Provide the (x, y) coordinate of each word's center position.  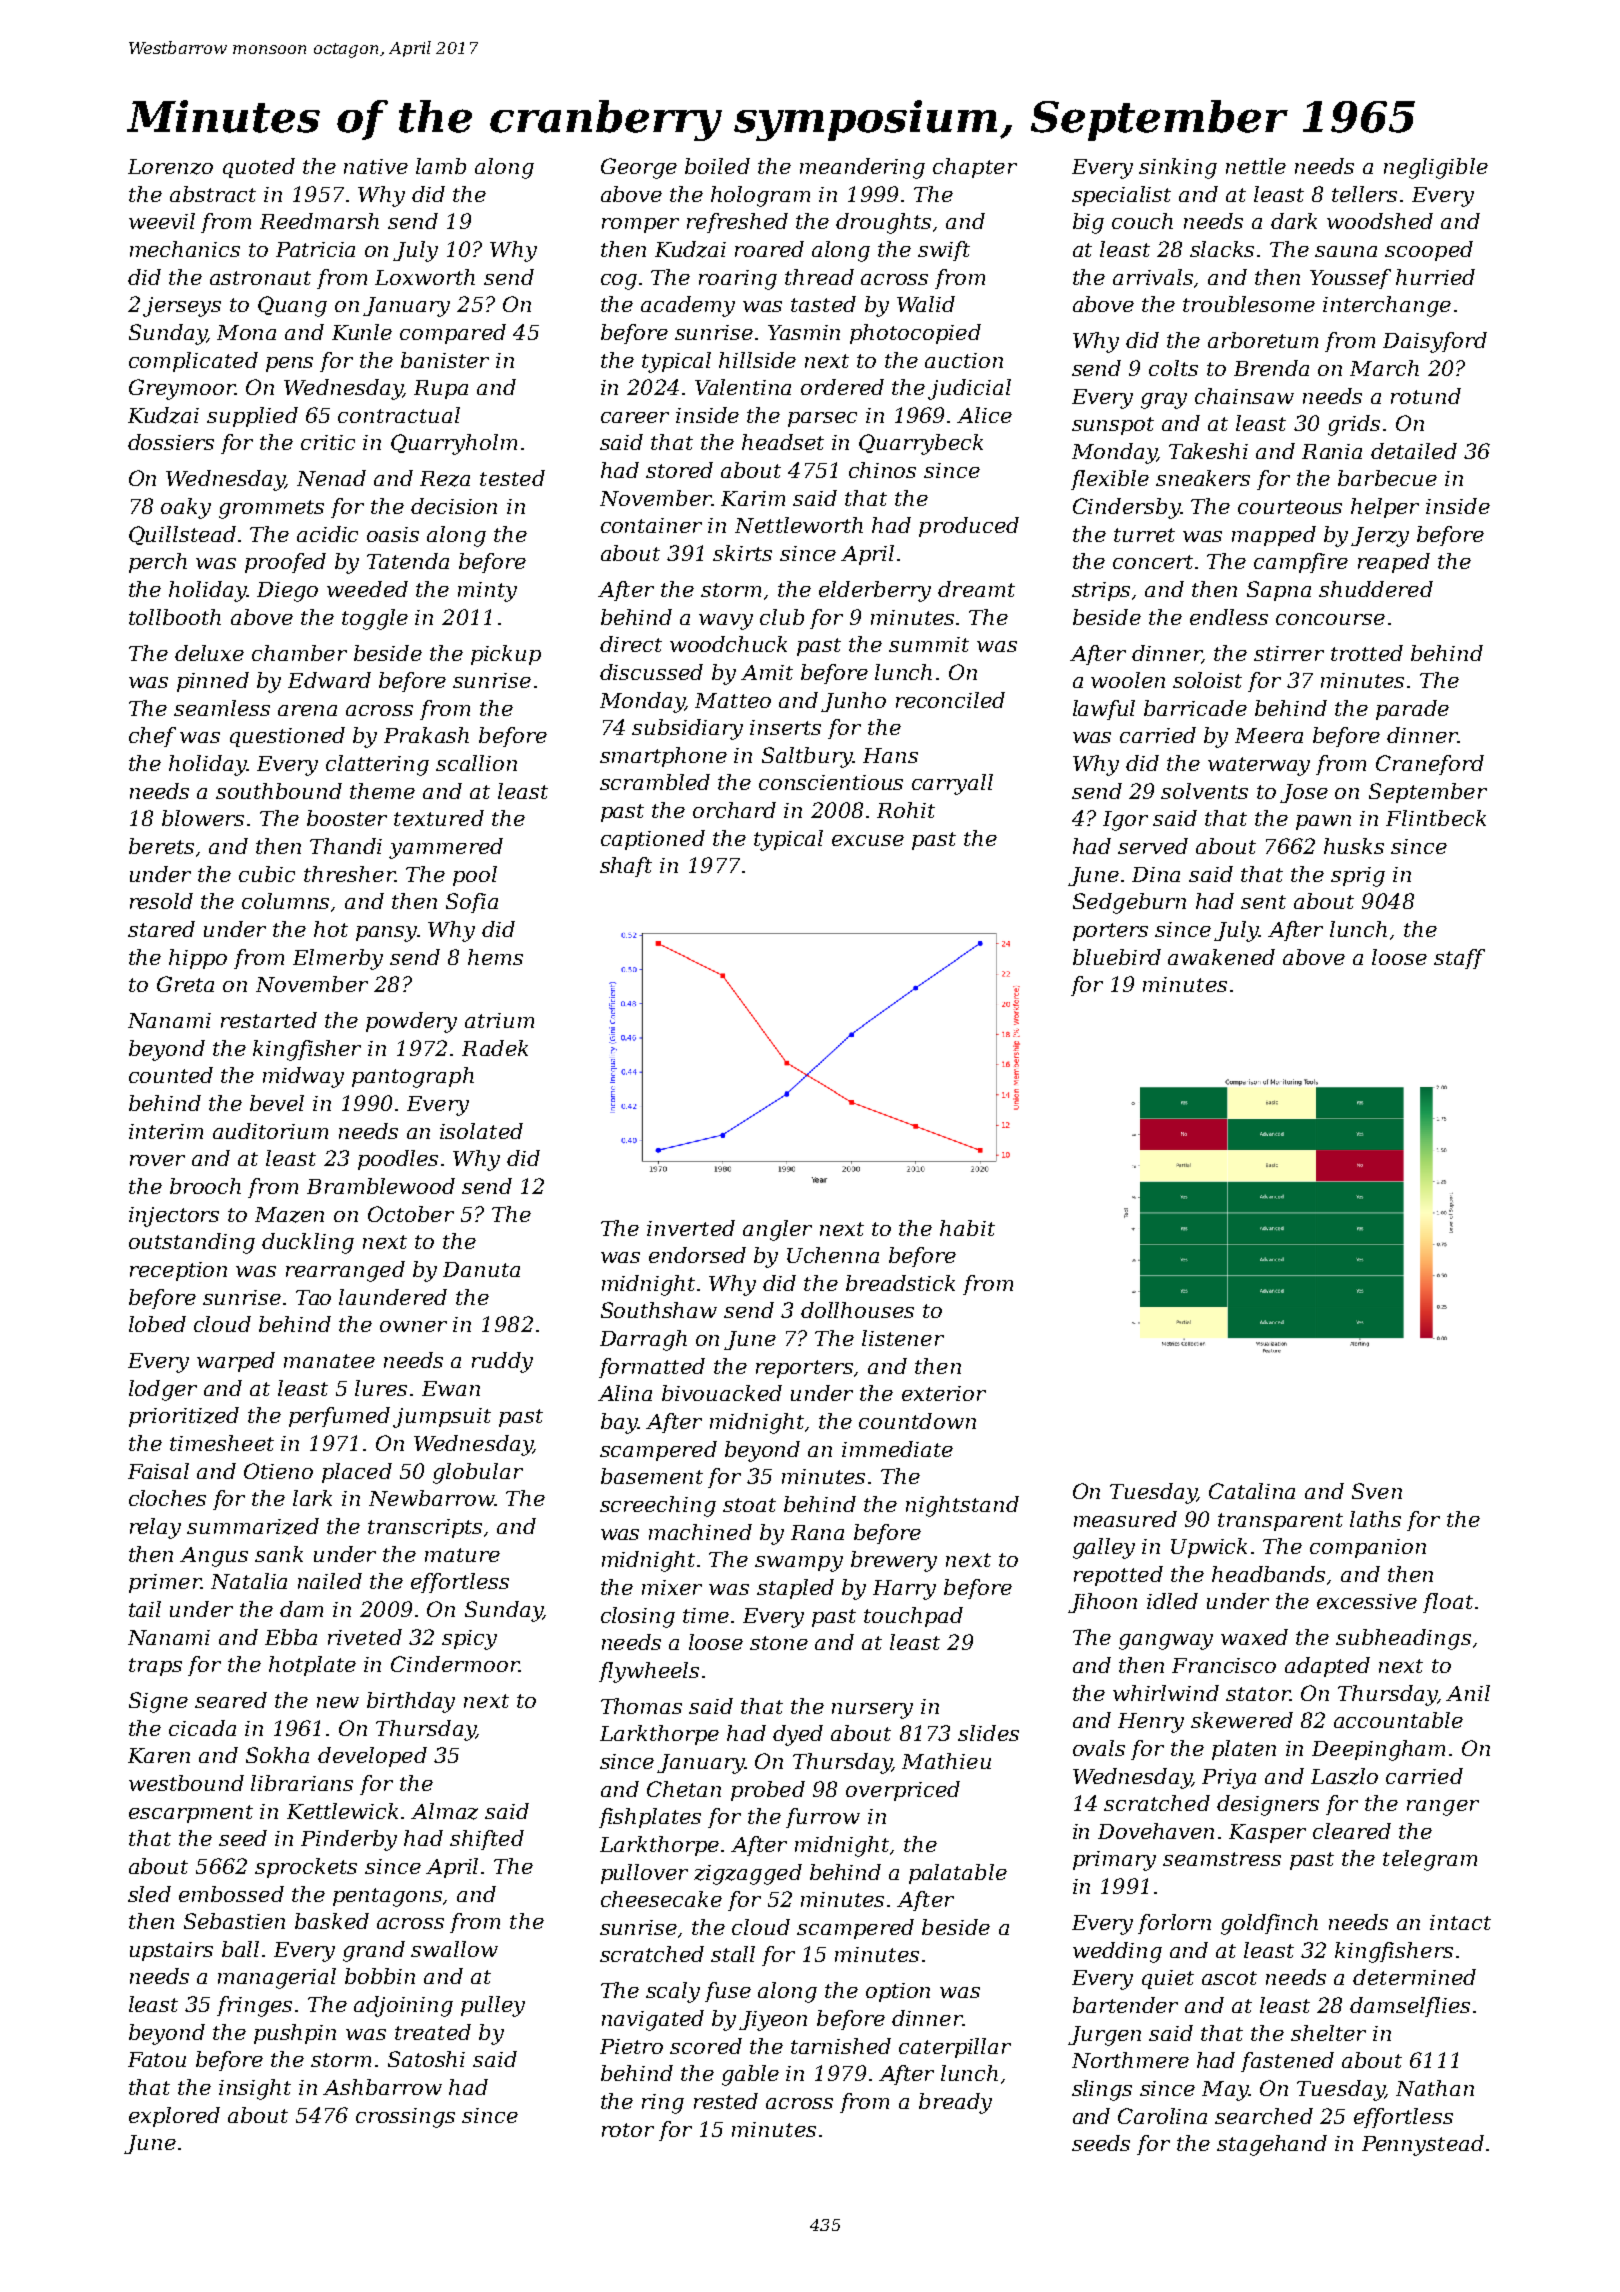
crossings (405, 2118)
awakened (1221, 957)
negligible (1436, 168)
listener (903, 1338)
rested (726, 2101)
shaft (626, 867)
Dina (1156, 874)
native (376, 166)
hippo (198, 959)
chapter (975, 168)
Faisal (158, 1471)
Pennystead (1423, 2145)
